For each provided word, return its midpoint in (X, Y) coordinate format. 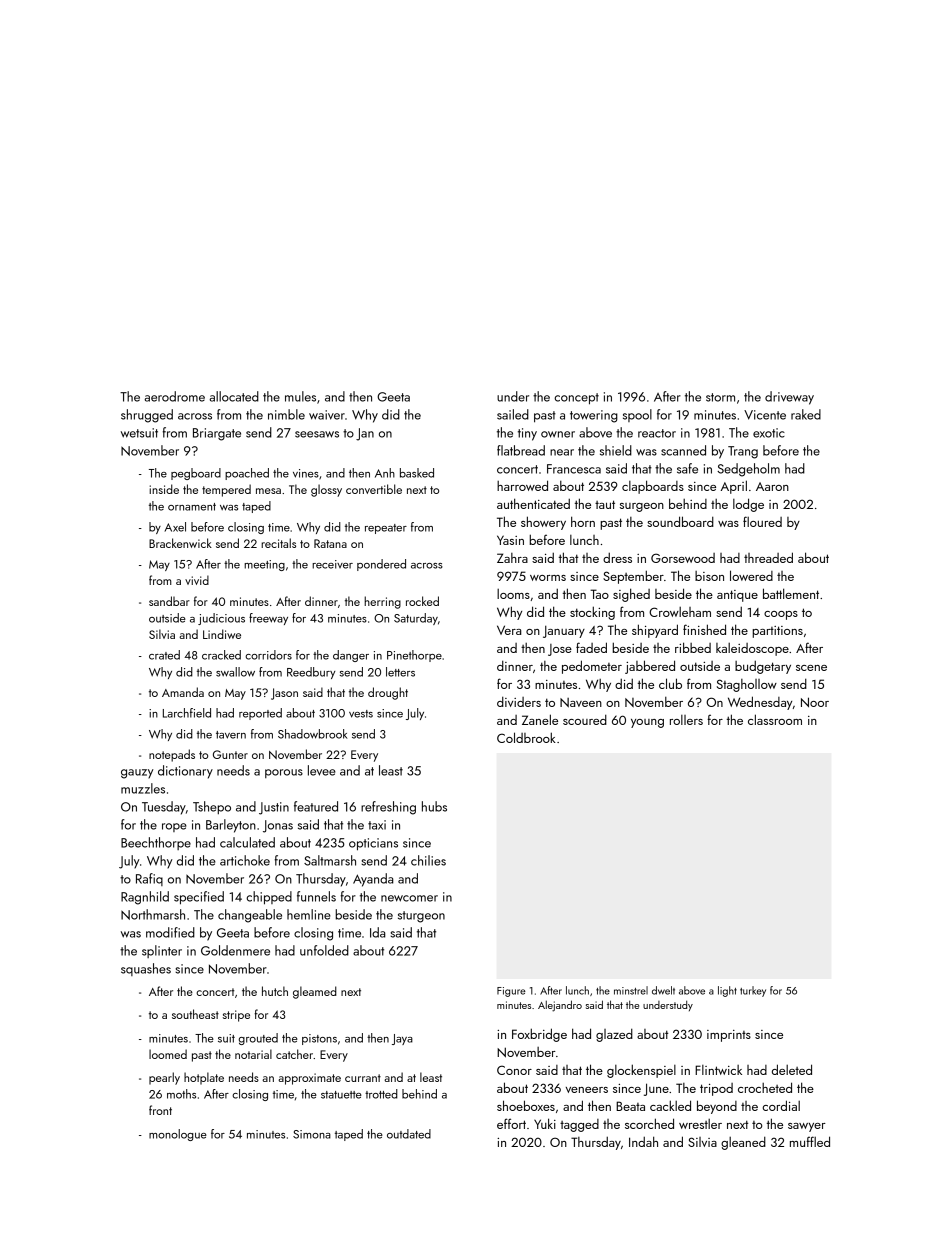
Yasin (510, 540)
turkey (753, 991)
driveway (789, 398)
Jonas (278, 826)
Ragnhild (145, 898)
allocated (234, 396)
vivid (197, 580)
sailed (513, 414)
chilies (428, 860)
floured (762, 521)
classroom (775, 719)
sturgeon (421, 917)
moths (181, 1094)
